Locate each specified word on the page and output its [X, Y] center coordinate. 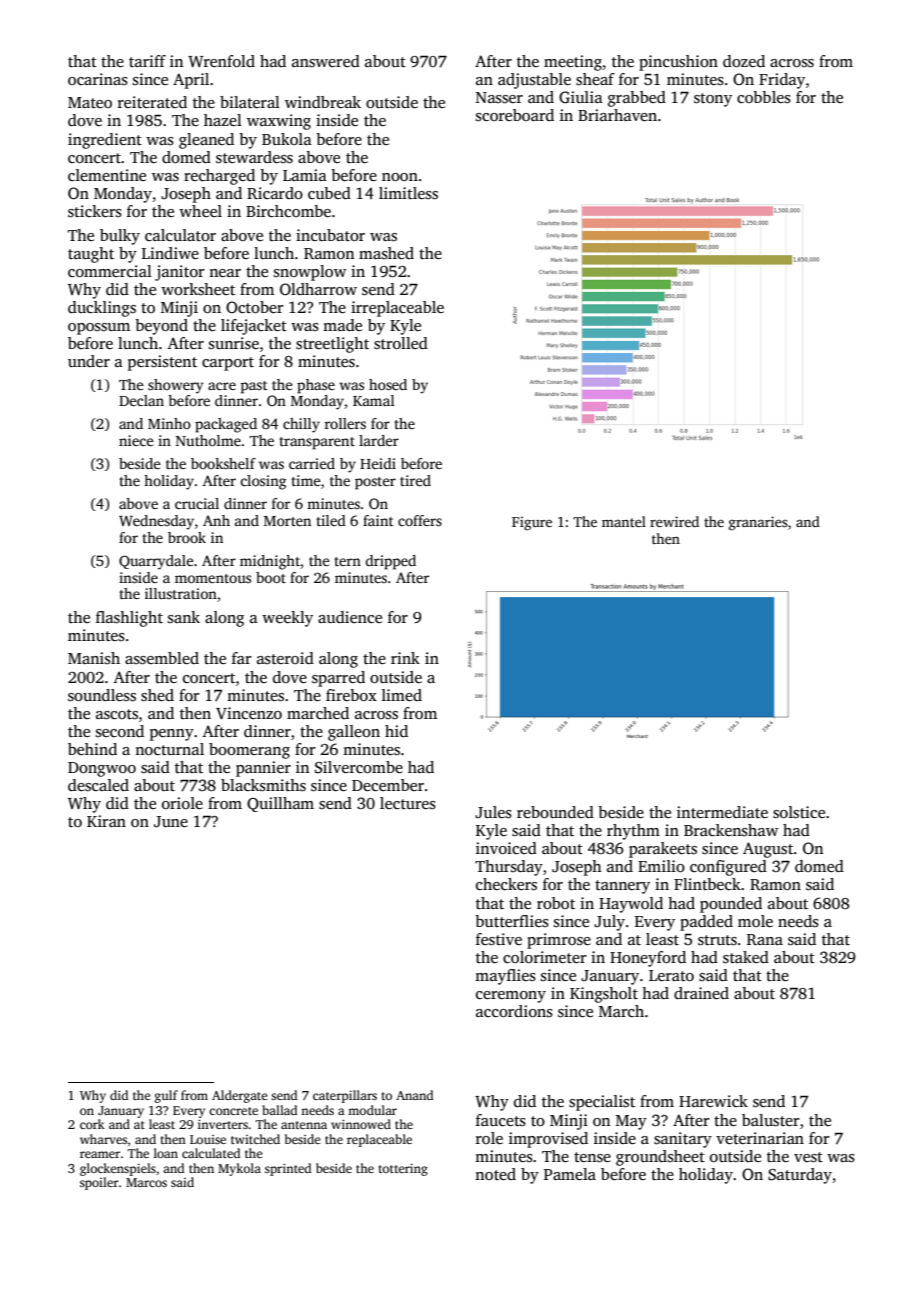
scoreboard [515, 115]
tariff [147, 61]
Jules [493, 812]
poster [375, 483]
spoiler [99, 1183]
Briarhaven [617, 115]
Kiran [106, 821]
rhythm [633, 832]
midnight [270, 562]
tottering [403, 1170]
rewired [674, 521]
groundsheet [660, 1158]
